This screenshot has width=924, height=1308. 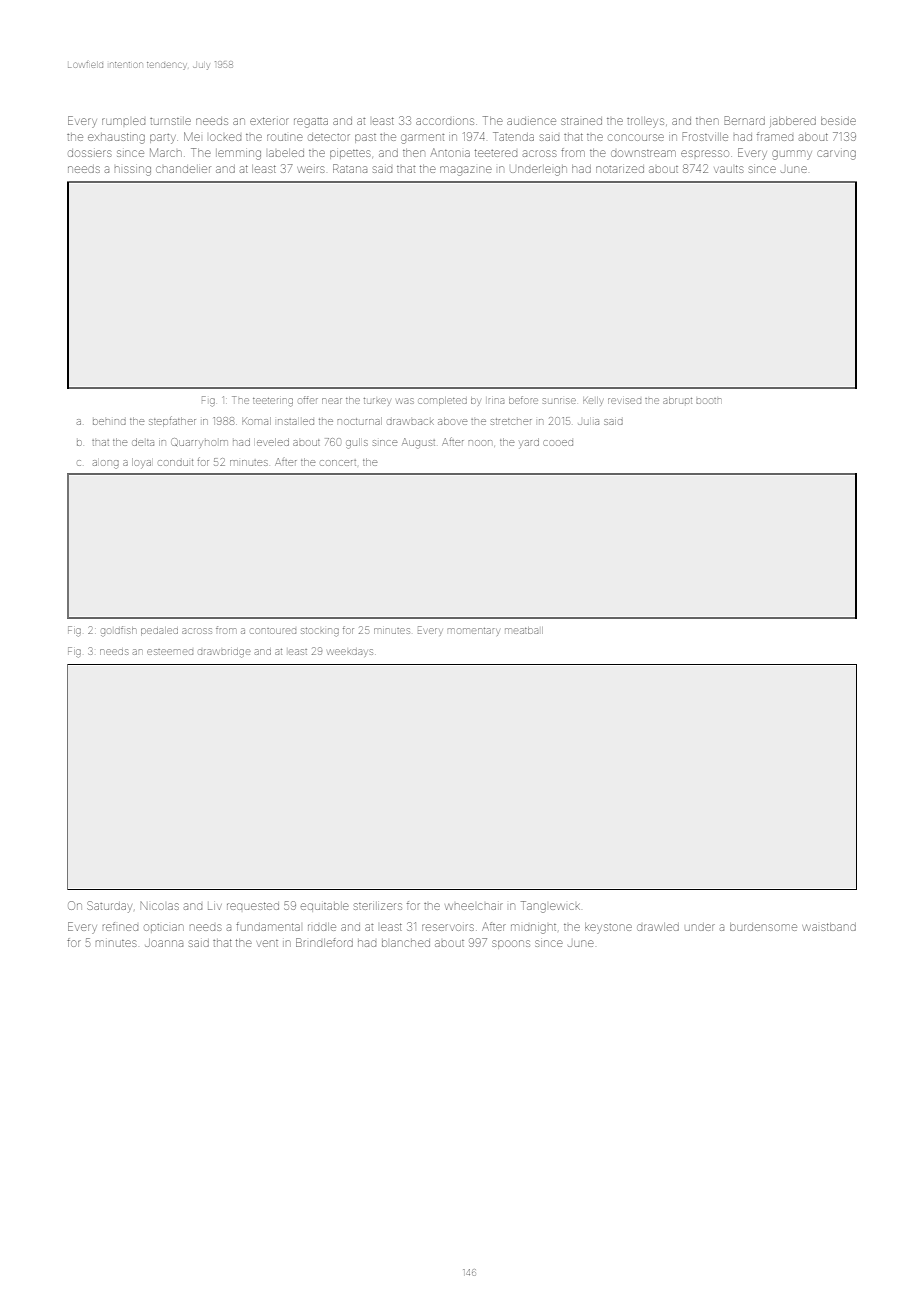 I want to click on drawback, so click(x=410, y=422).
